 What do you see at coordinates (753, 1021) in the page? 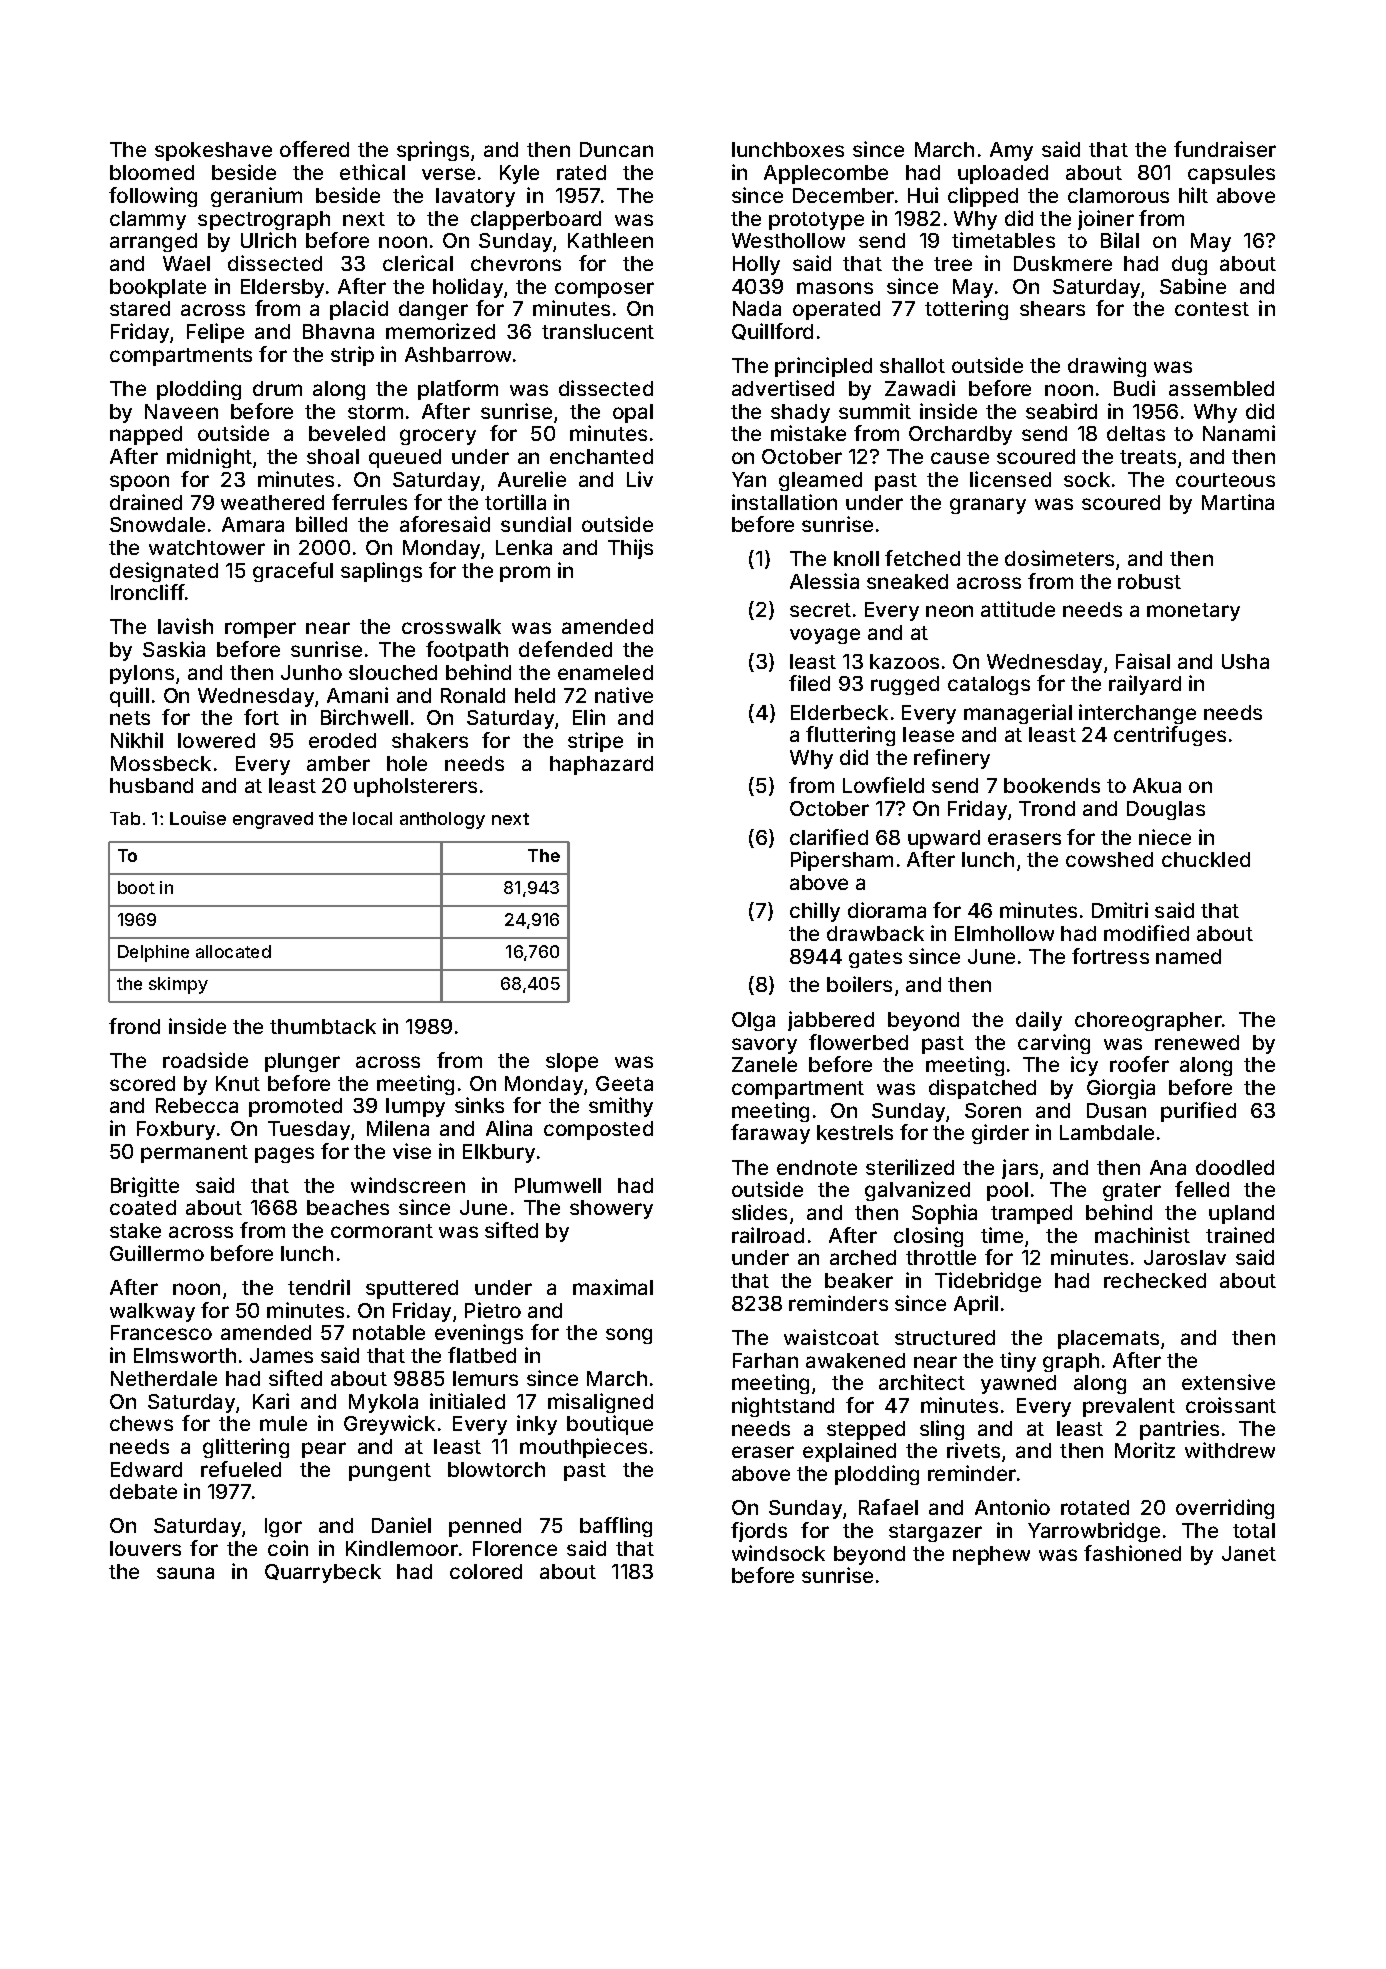
I see `Olga` at bounding box center [753, 1021].
